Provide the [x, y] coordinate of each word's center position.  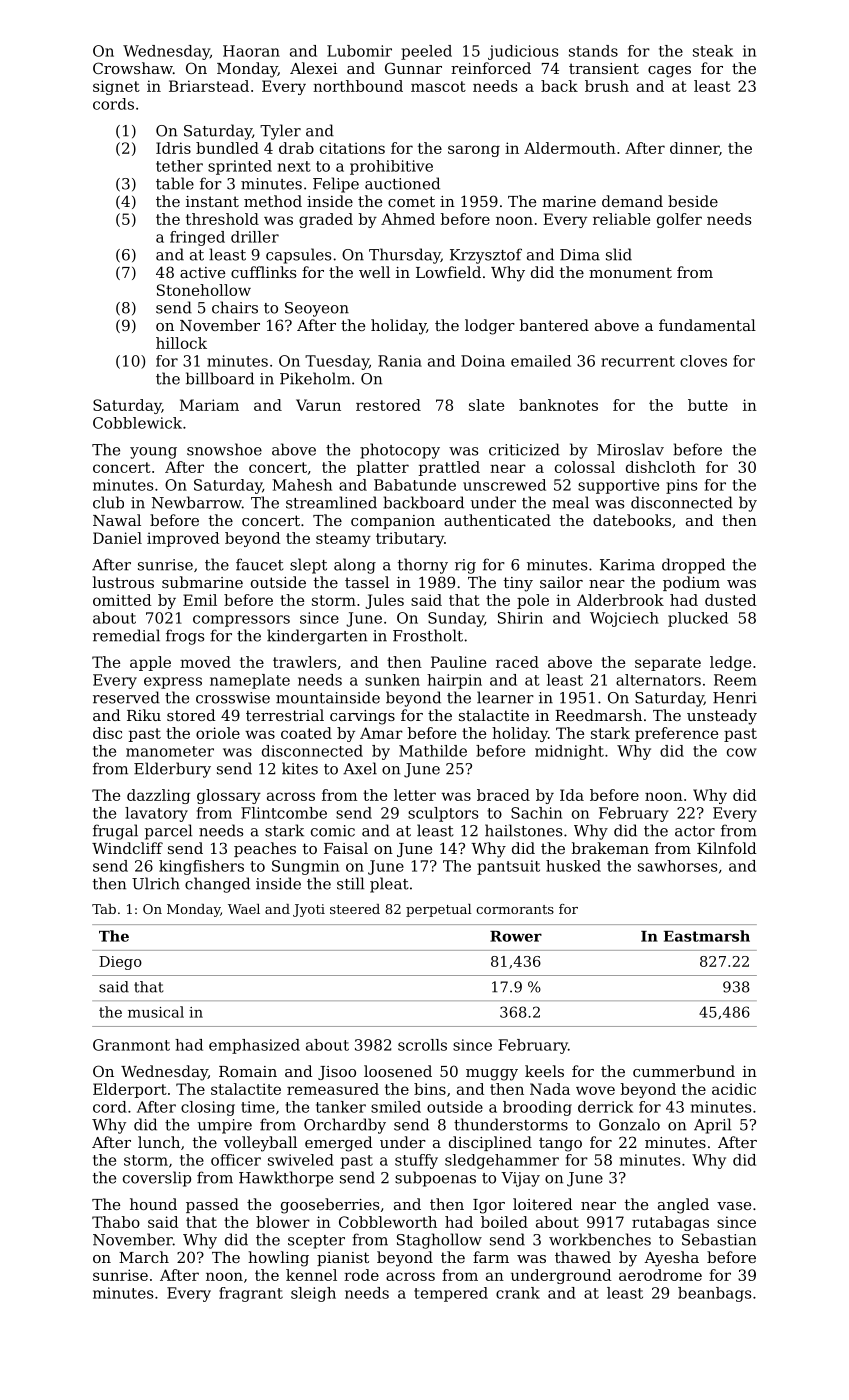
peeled [426, 52]
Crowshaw [133, 68]
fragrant [251, 1294]
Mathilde [433, 751]
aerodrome [660, 1275]
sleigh [313, 1294]
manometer [170, 751]
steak [713, 51]
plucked [698, 619]
